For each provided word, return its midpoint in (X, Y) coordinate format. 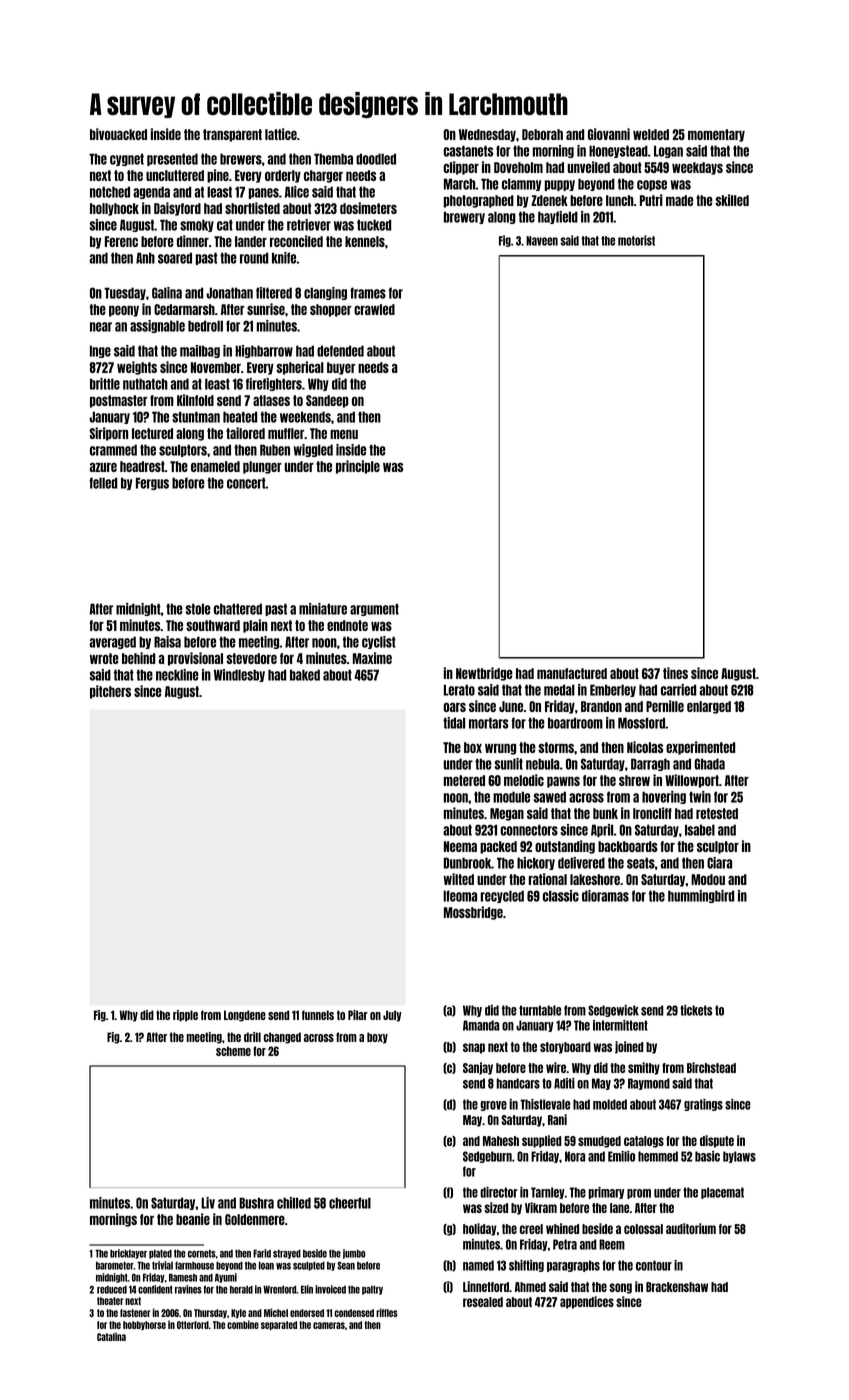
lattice (281, 134)
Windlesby (239, 675)
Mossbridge (473, 913)
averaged (112, 642)
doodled (376, 159)
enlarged (709, 707)
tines (675, 673)
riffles (387, 1312)
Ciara (719, 863)
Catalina (111, 1336)
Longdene (245, 1016)
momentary (716, 135)
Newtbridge (484, 674)
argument (374, 609)
